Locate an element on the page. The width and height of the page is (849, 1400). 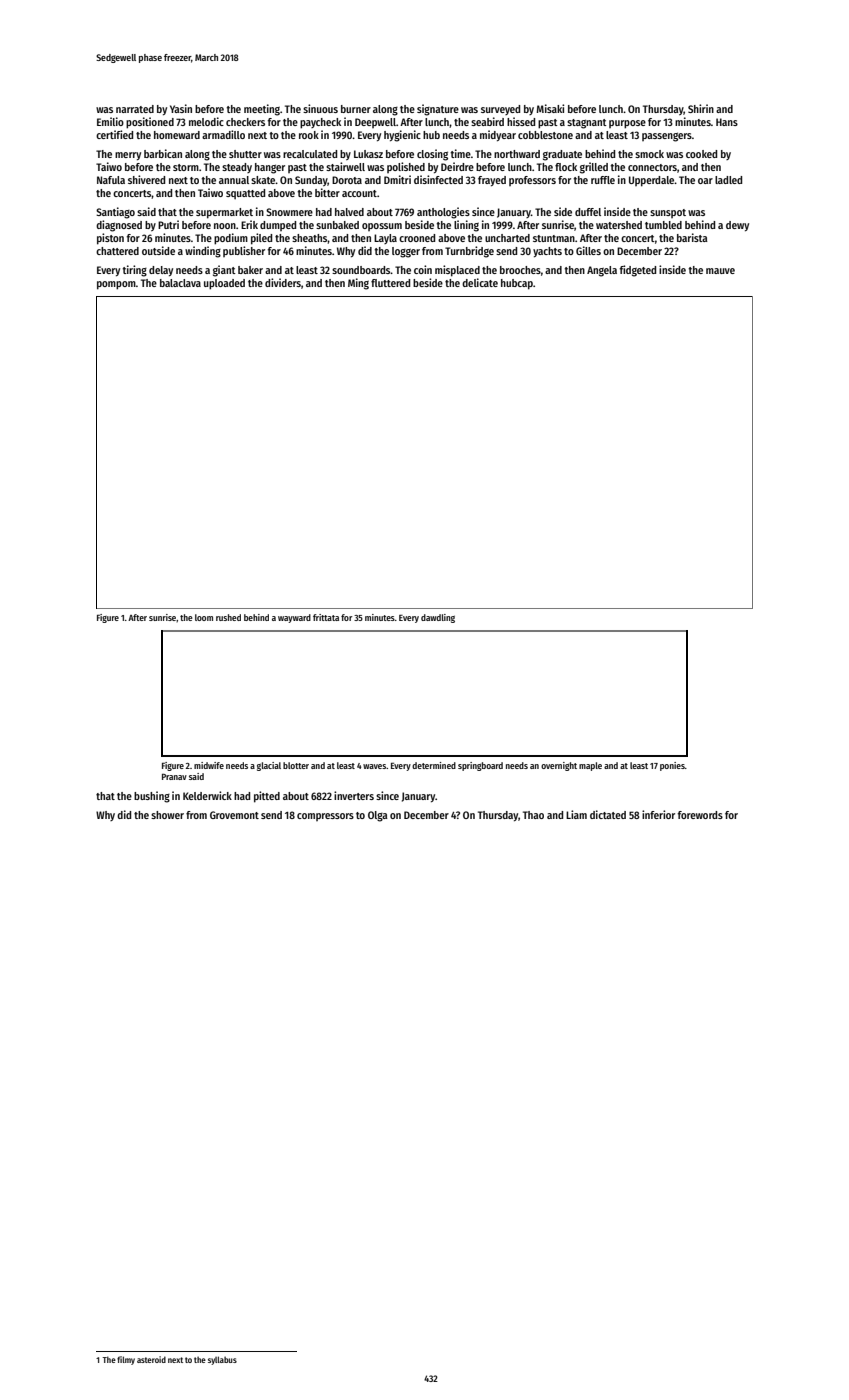
opossum is located at coordinates (382, 227).
